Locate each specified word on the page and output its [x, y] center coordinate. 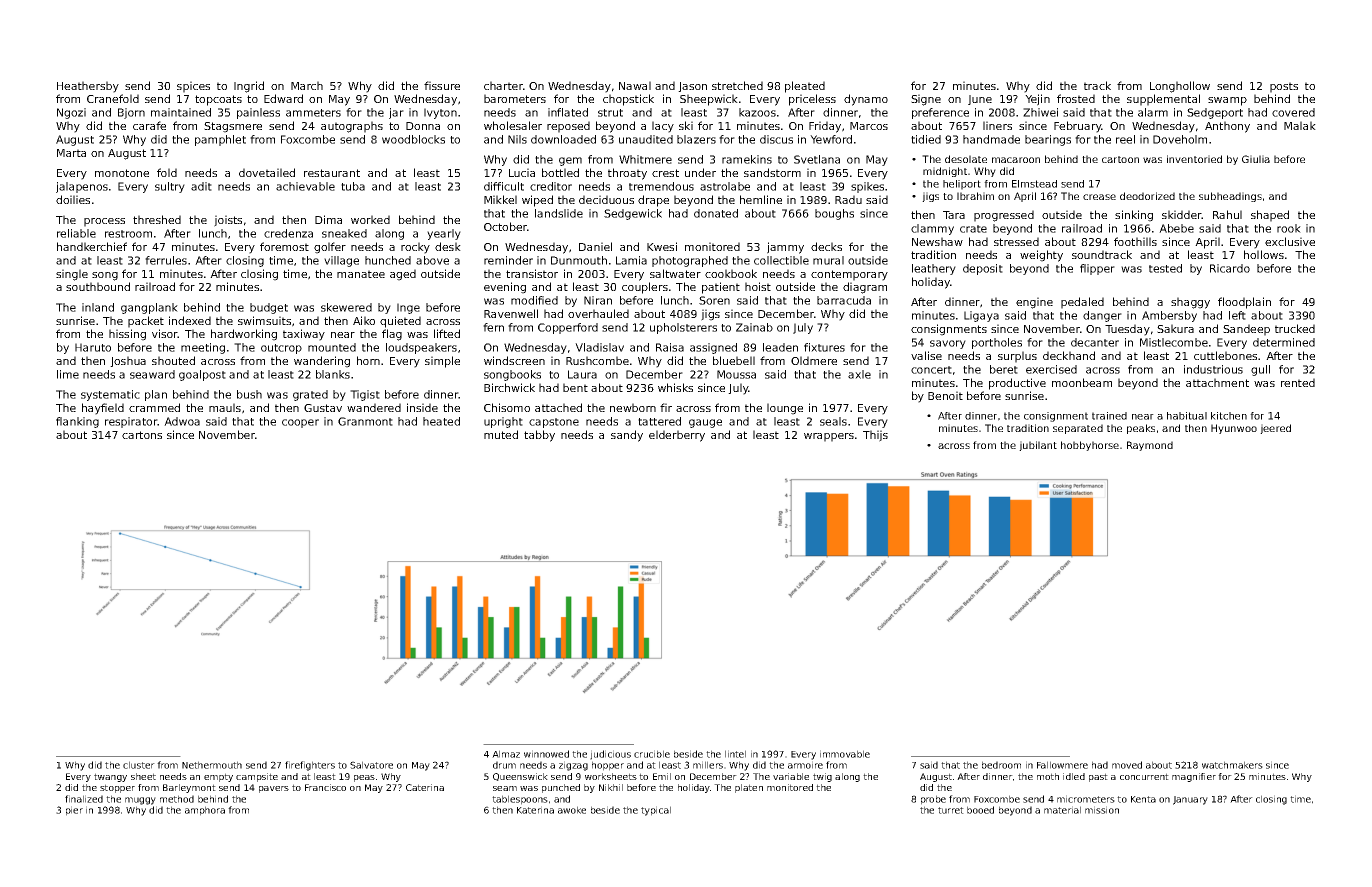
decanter [1095, 342]
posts [1284, 87]
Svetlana [817, 159]
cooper [300, 423]
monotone [122, 173]
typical [656, 811]
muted [501, 434]
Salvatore [371, 765]
